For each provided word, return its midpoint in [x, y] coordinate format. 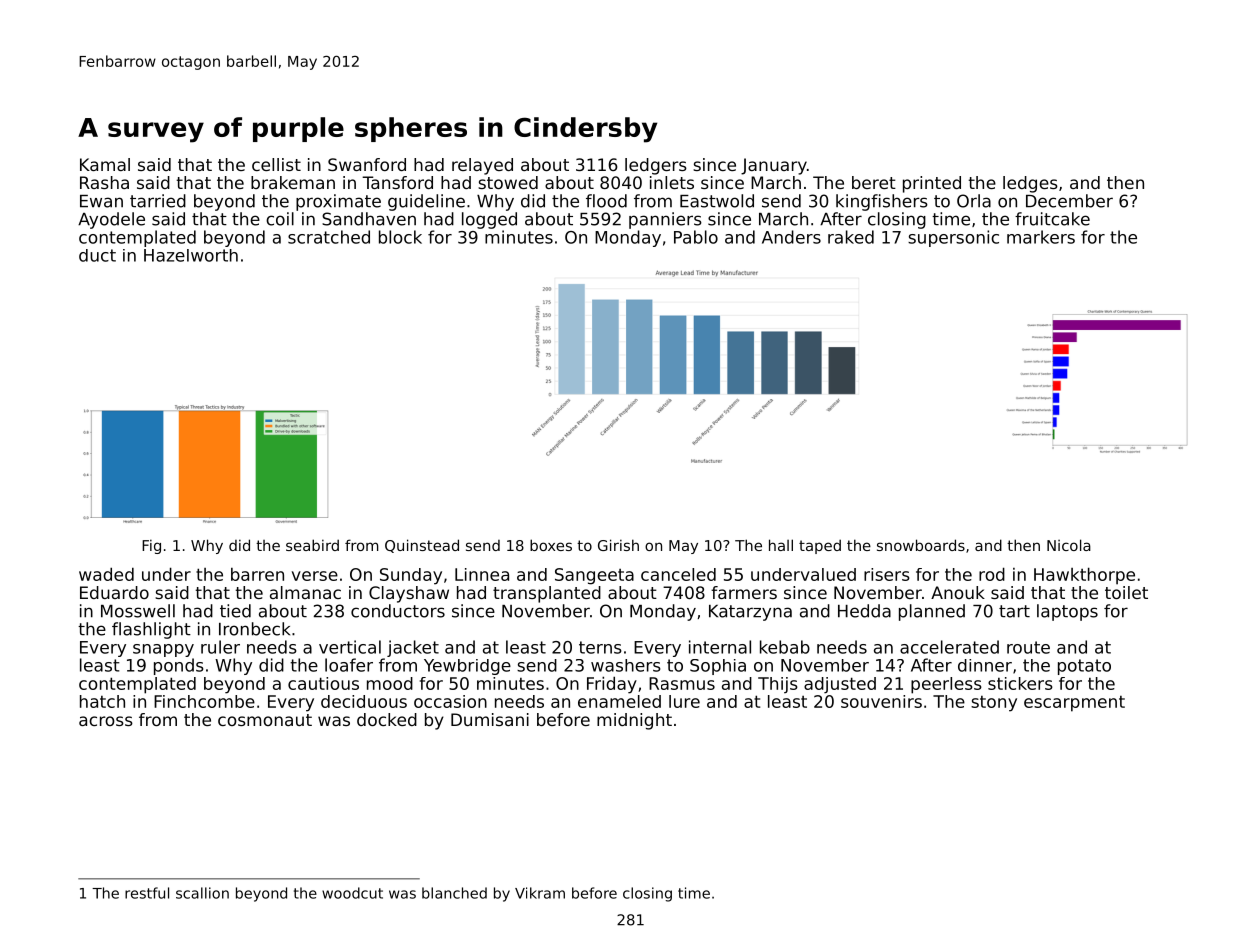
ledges [1030, 184]
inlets [672, 182]
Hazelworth [191, 255]
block [400, 237]
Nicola [1069, 545]
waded [106, 574]
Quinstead [422, 546]
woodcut [352, 893]
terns [600, 647]
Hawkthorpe [1084, 576]
